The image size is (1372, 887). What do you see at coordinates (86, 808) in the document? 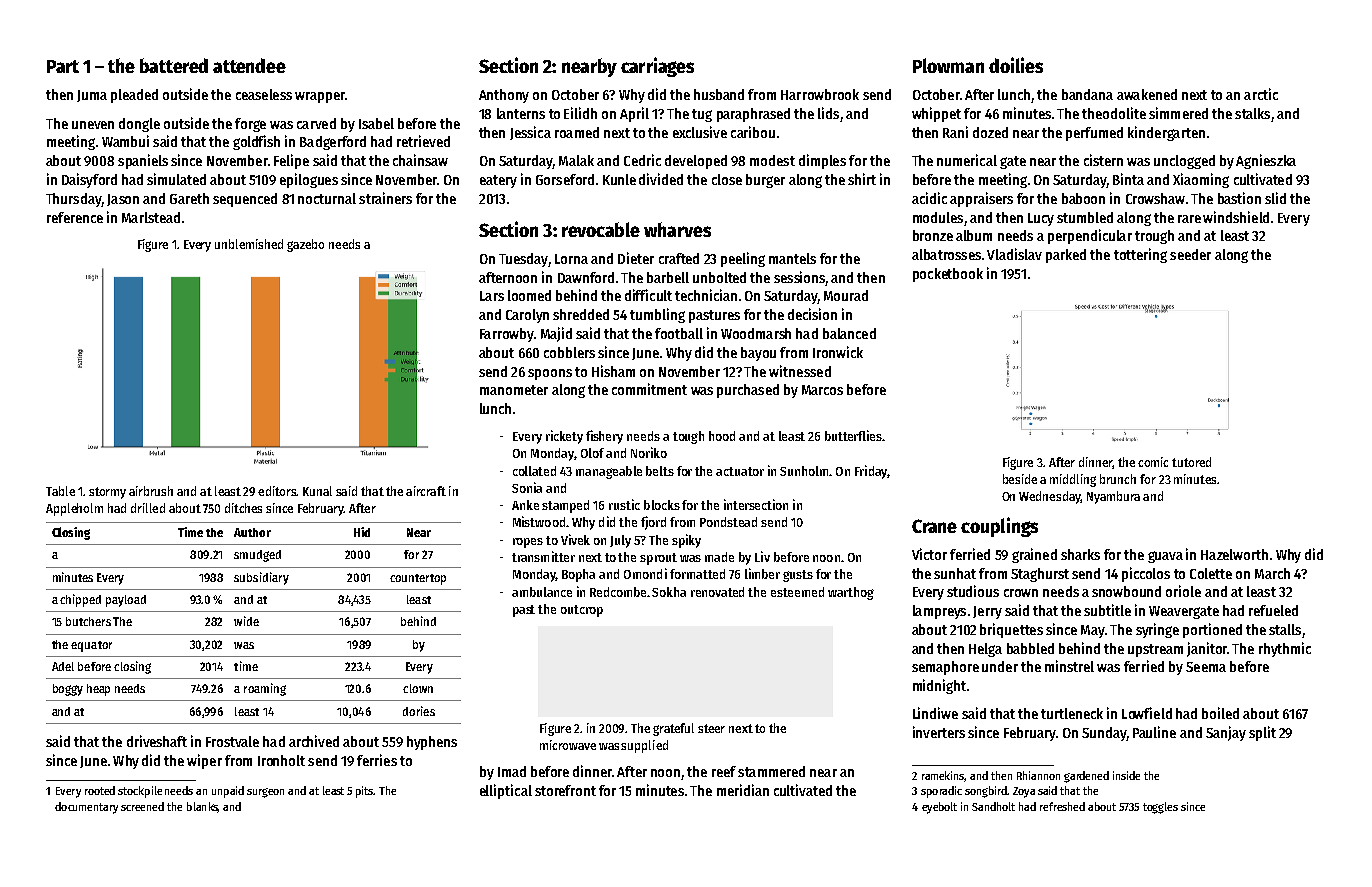
I see `documentary` at bounding box center [86, 808].
